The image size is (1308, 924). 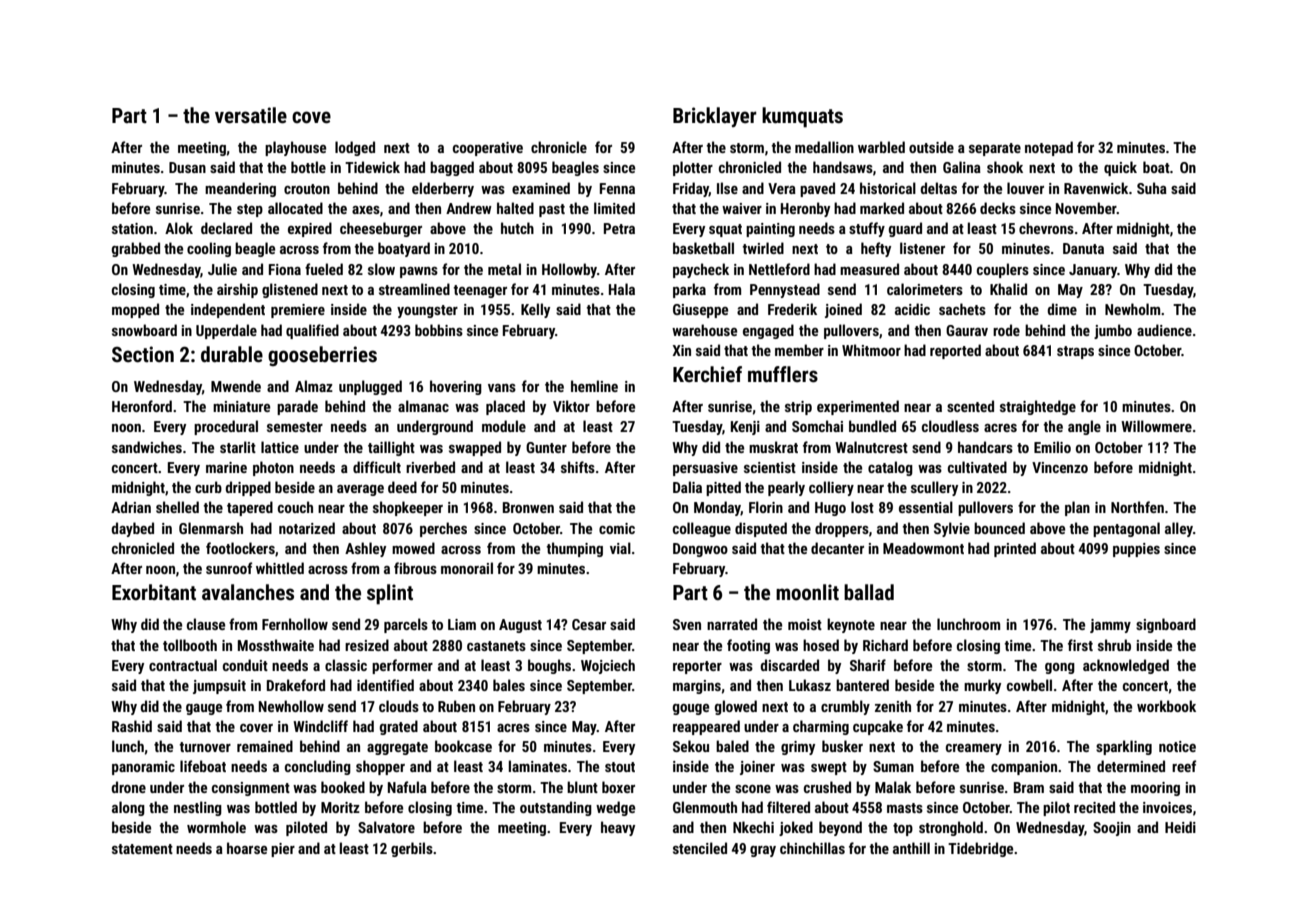 I want to click on scullery, so click(x=934, y=488).
